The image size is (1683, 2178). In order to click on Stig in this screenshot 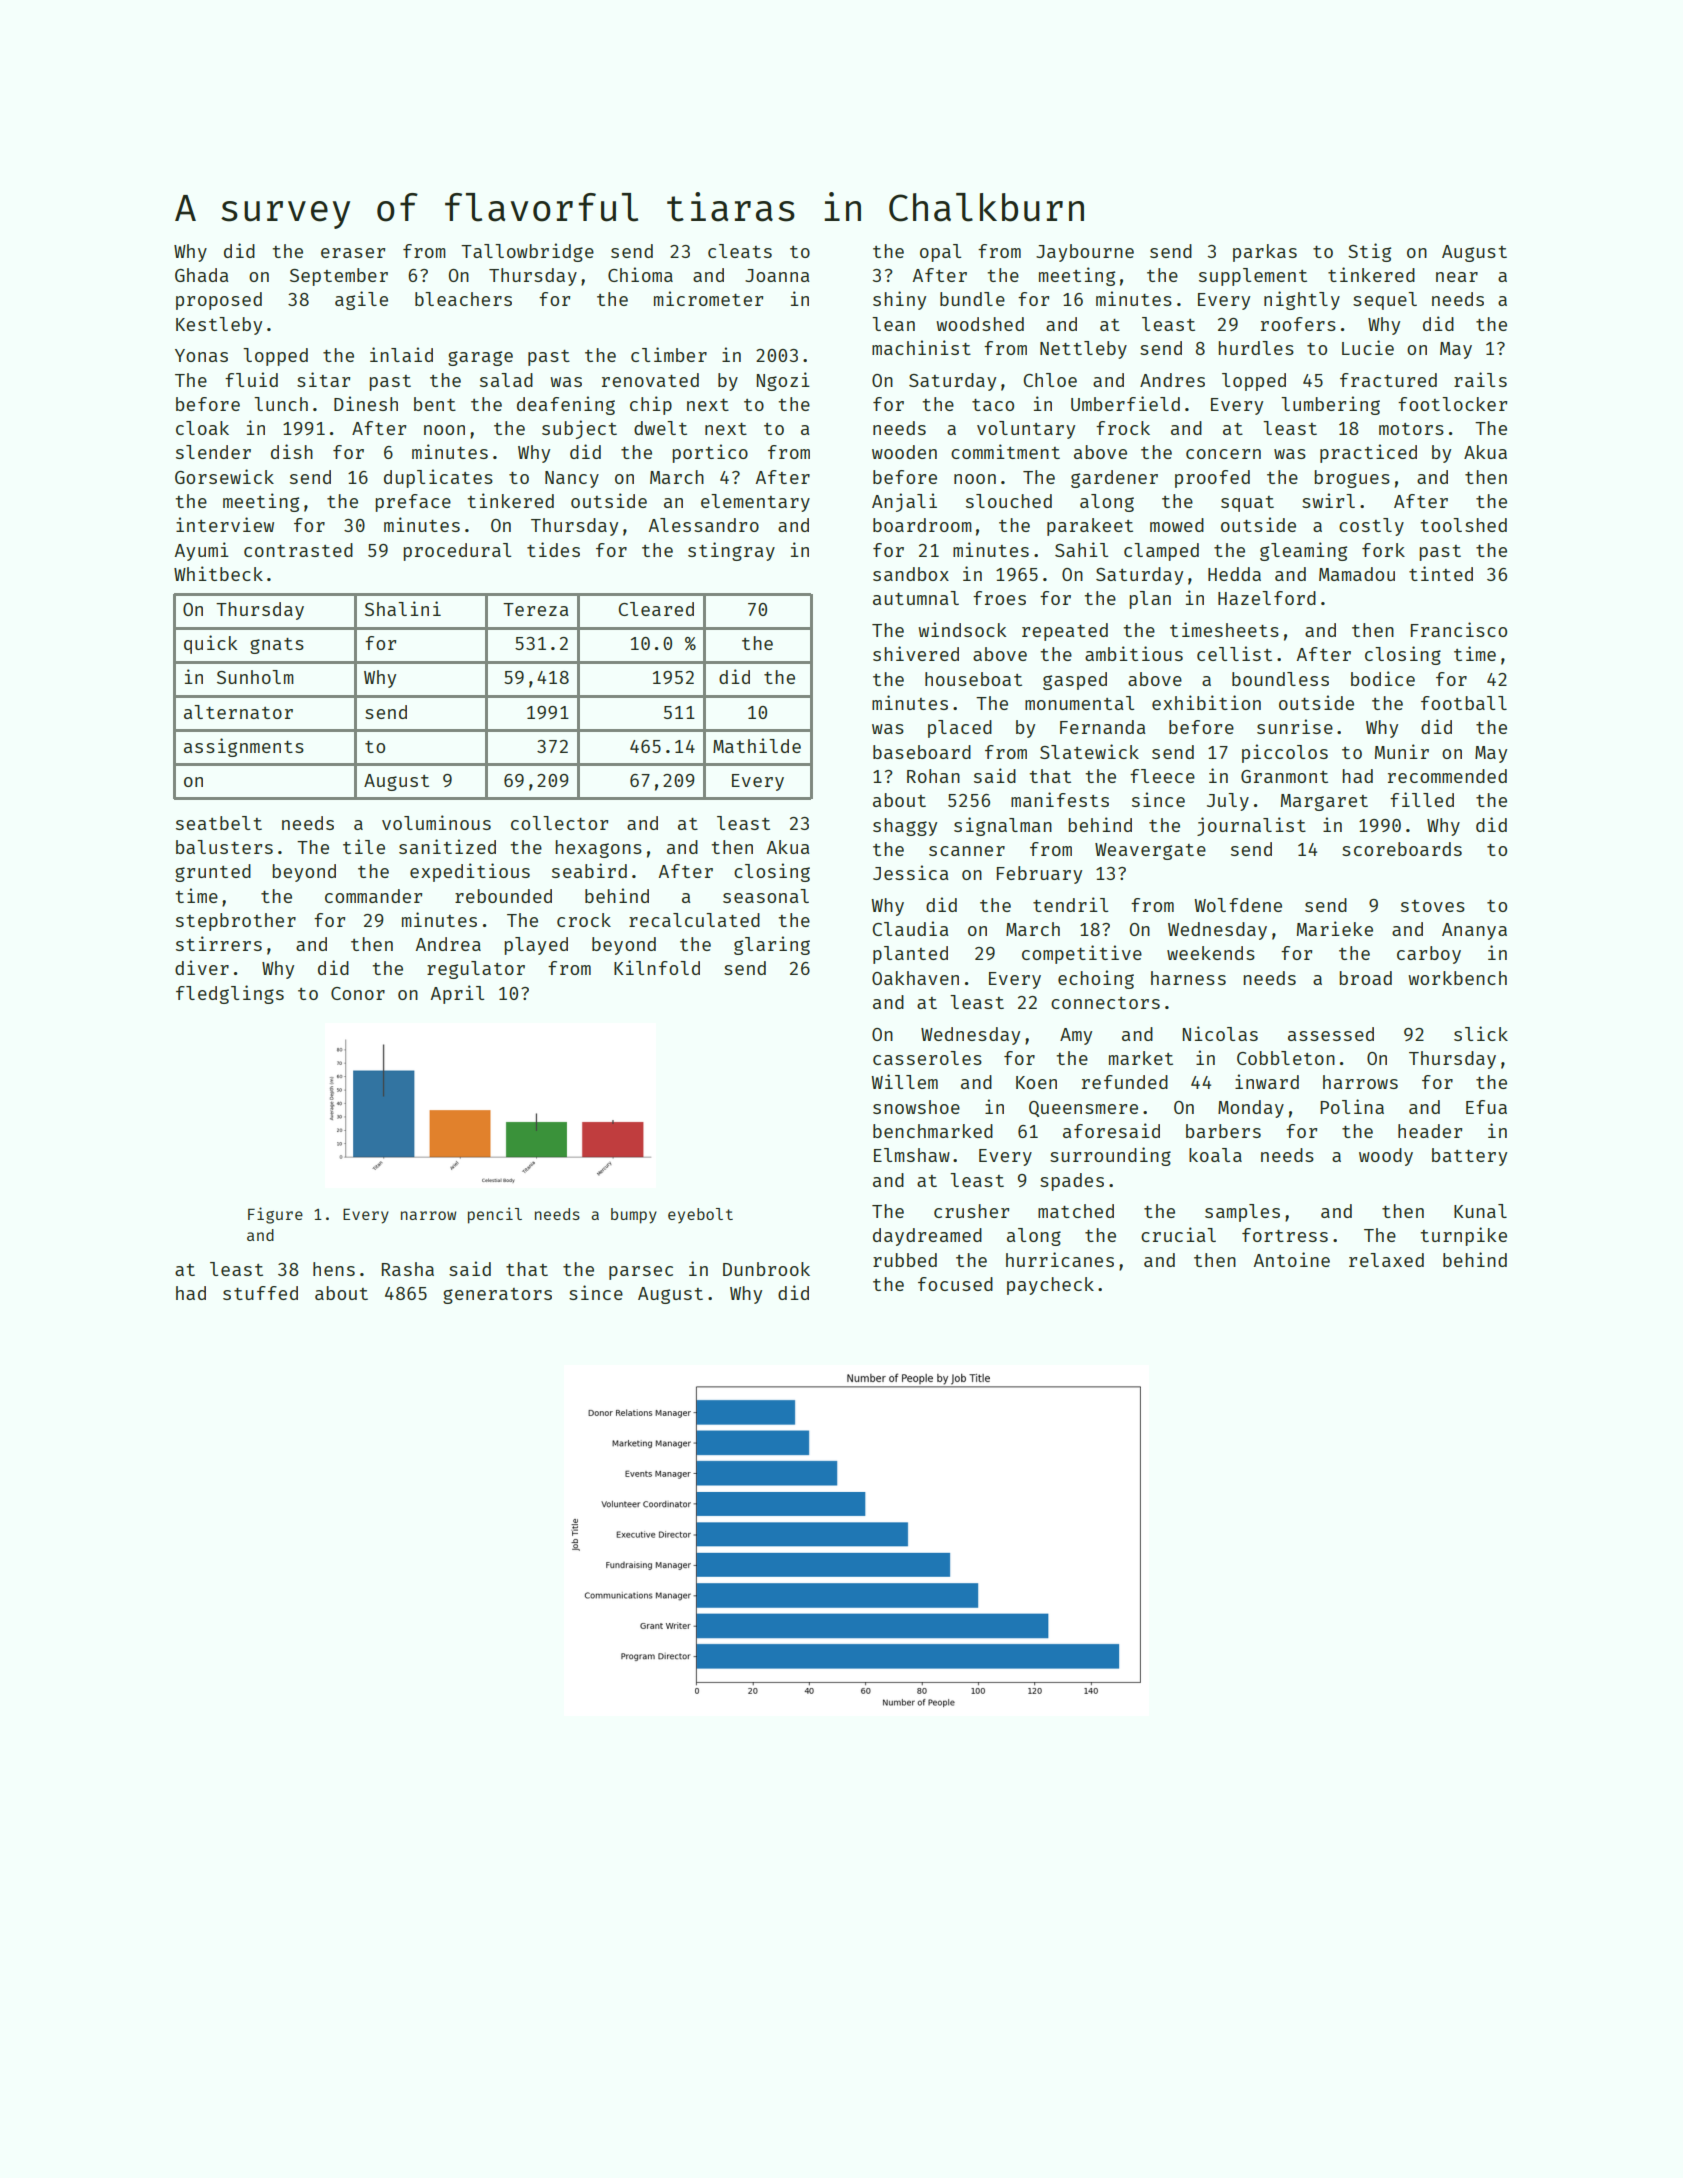, I will do `click(1369, 252)`.
